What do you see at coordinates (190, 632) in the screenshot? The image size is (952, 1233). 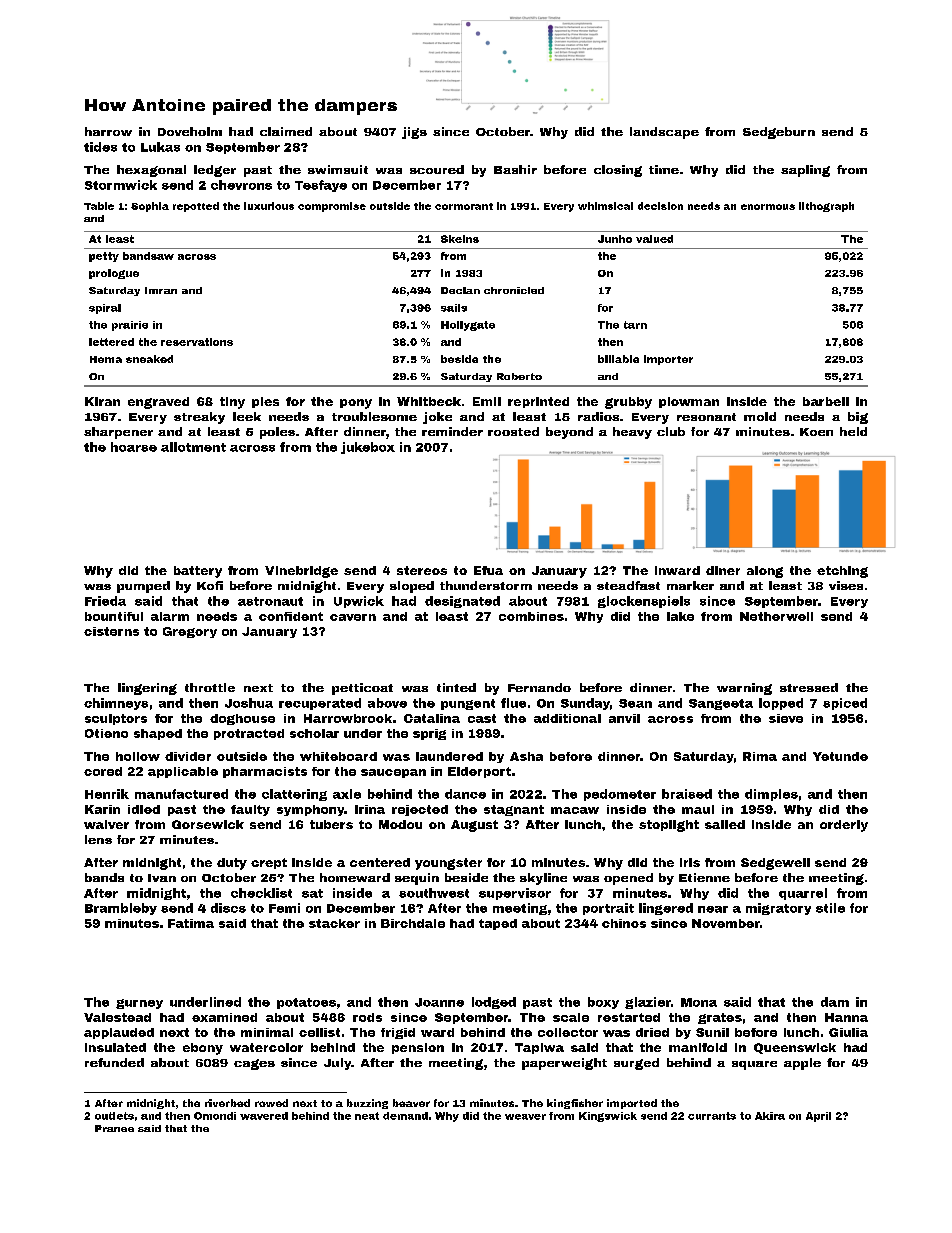 I see `Gregory` at bounding box center [190, 632].
